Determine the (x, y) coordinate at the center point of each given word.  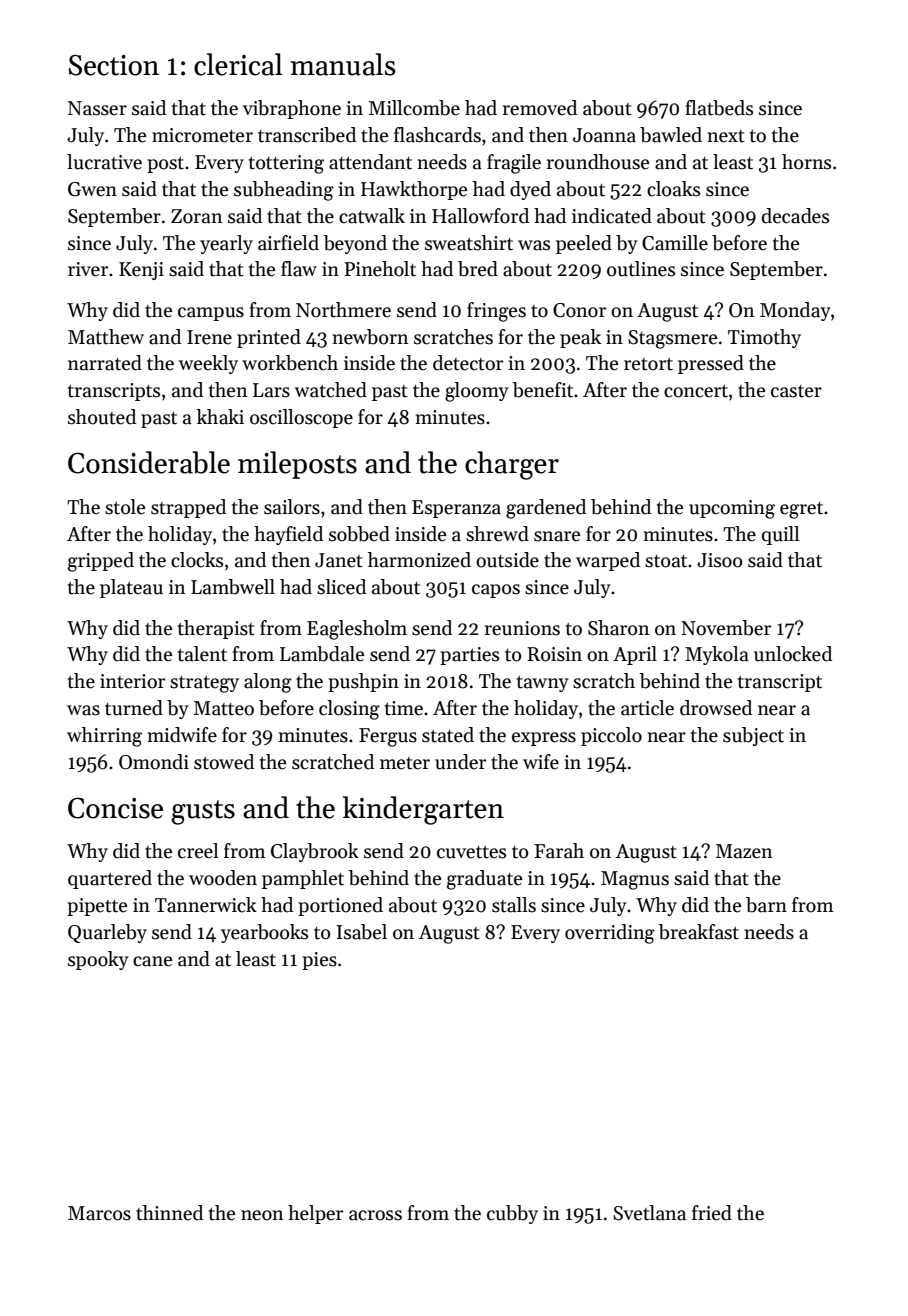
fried (712, 1213)
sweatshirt (469, 243)
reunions (522, 628)
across (375, 1215)
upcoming (732, 509)
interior (132, 681)
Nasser (97, 108)
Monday (795, 311)
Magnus (635, 880)
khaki (220, 417)
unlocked (793, 654)
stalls (514, 905)
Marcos (99, 1213)
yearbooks (264, 933)
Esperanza (456, 509)
